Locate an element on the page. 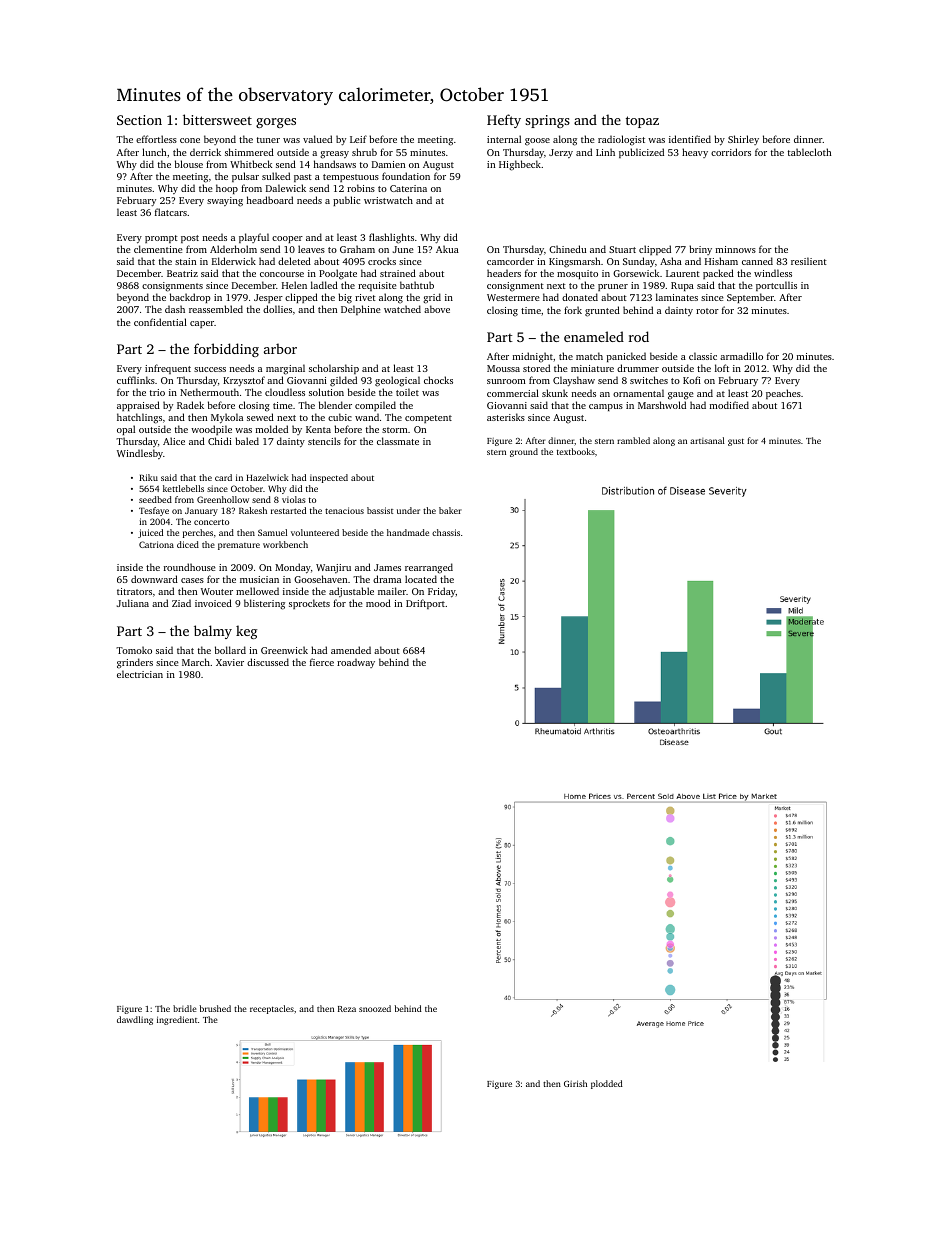  tablecloth is located at coordinates (809, 152).
